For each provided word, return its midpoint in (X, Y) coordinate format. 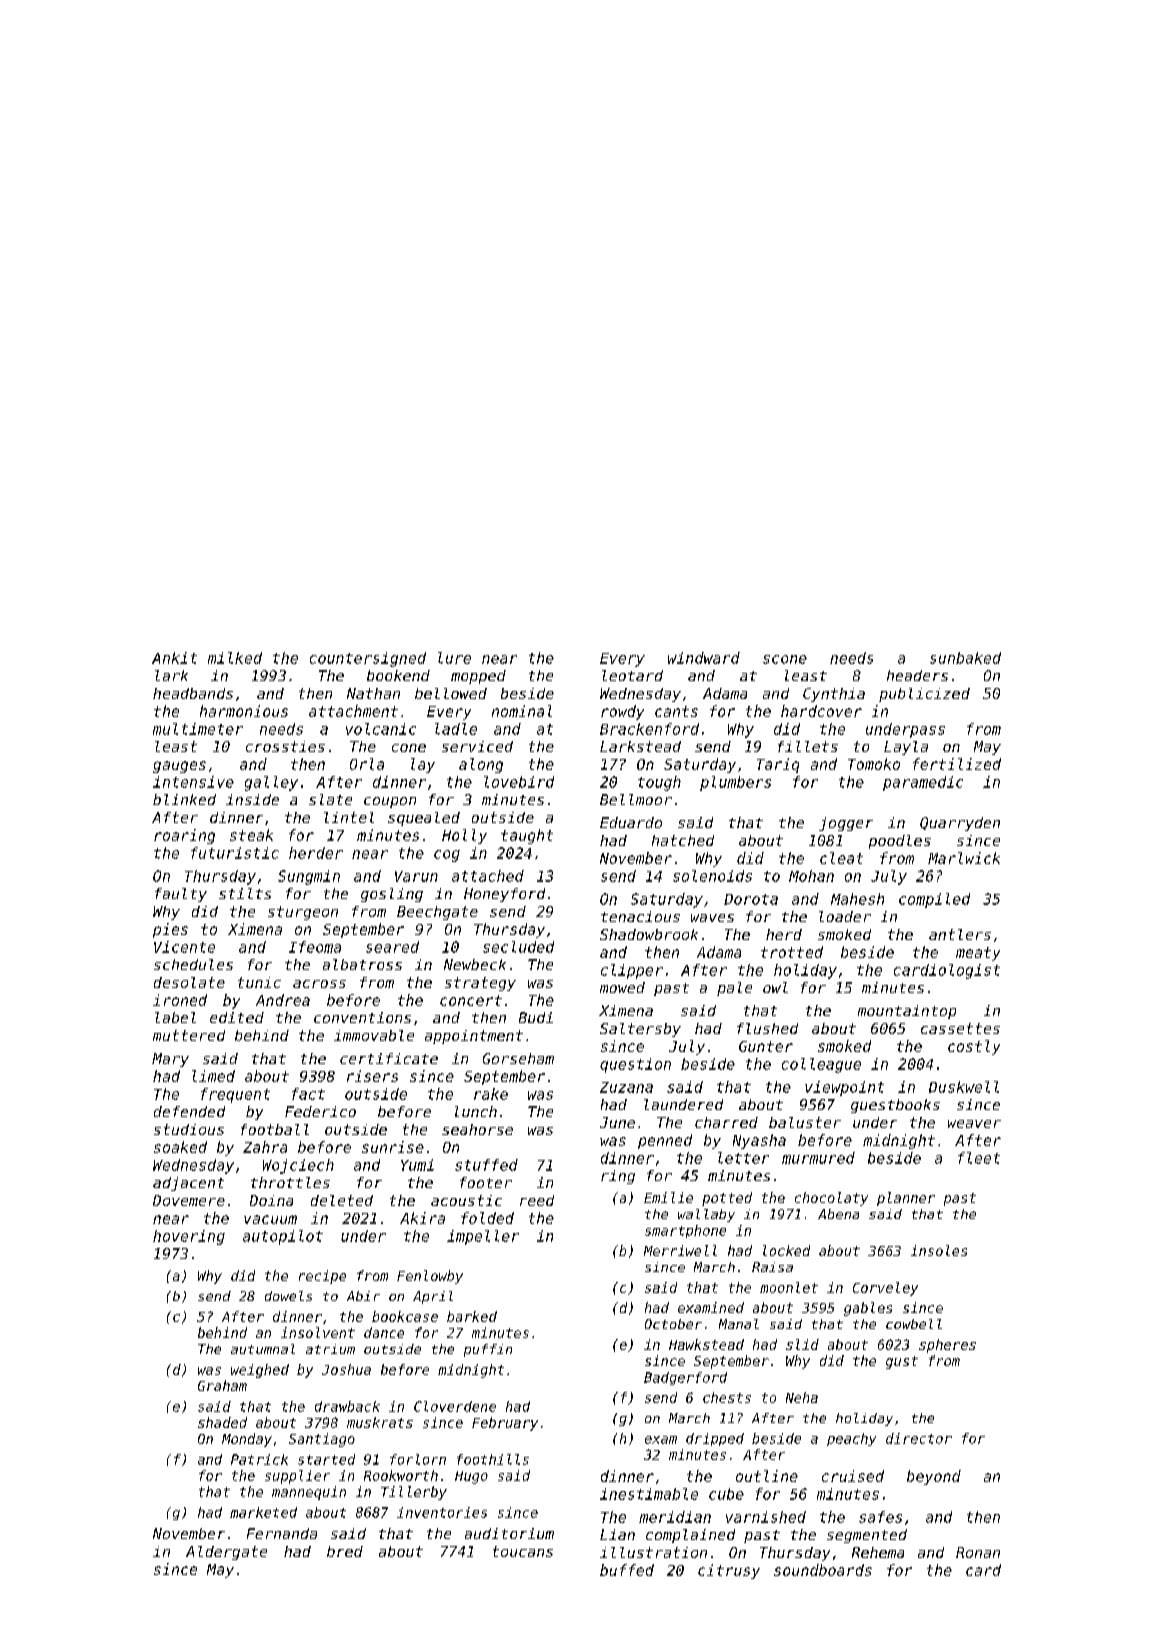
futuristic (235, 853)
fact (308, 1094)
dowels (288, 1296)
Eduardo (631, 822)
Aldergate (226, 1553)
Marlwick (964, 858)
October (673, 1324)
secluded (518, 947)
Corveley (885, 1289)
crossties (285, 746)
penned (665, 1141)
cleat (841, 858)
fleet (979, 1158)
